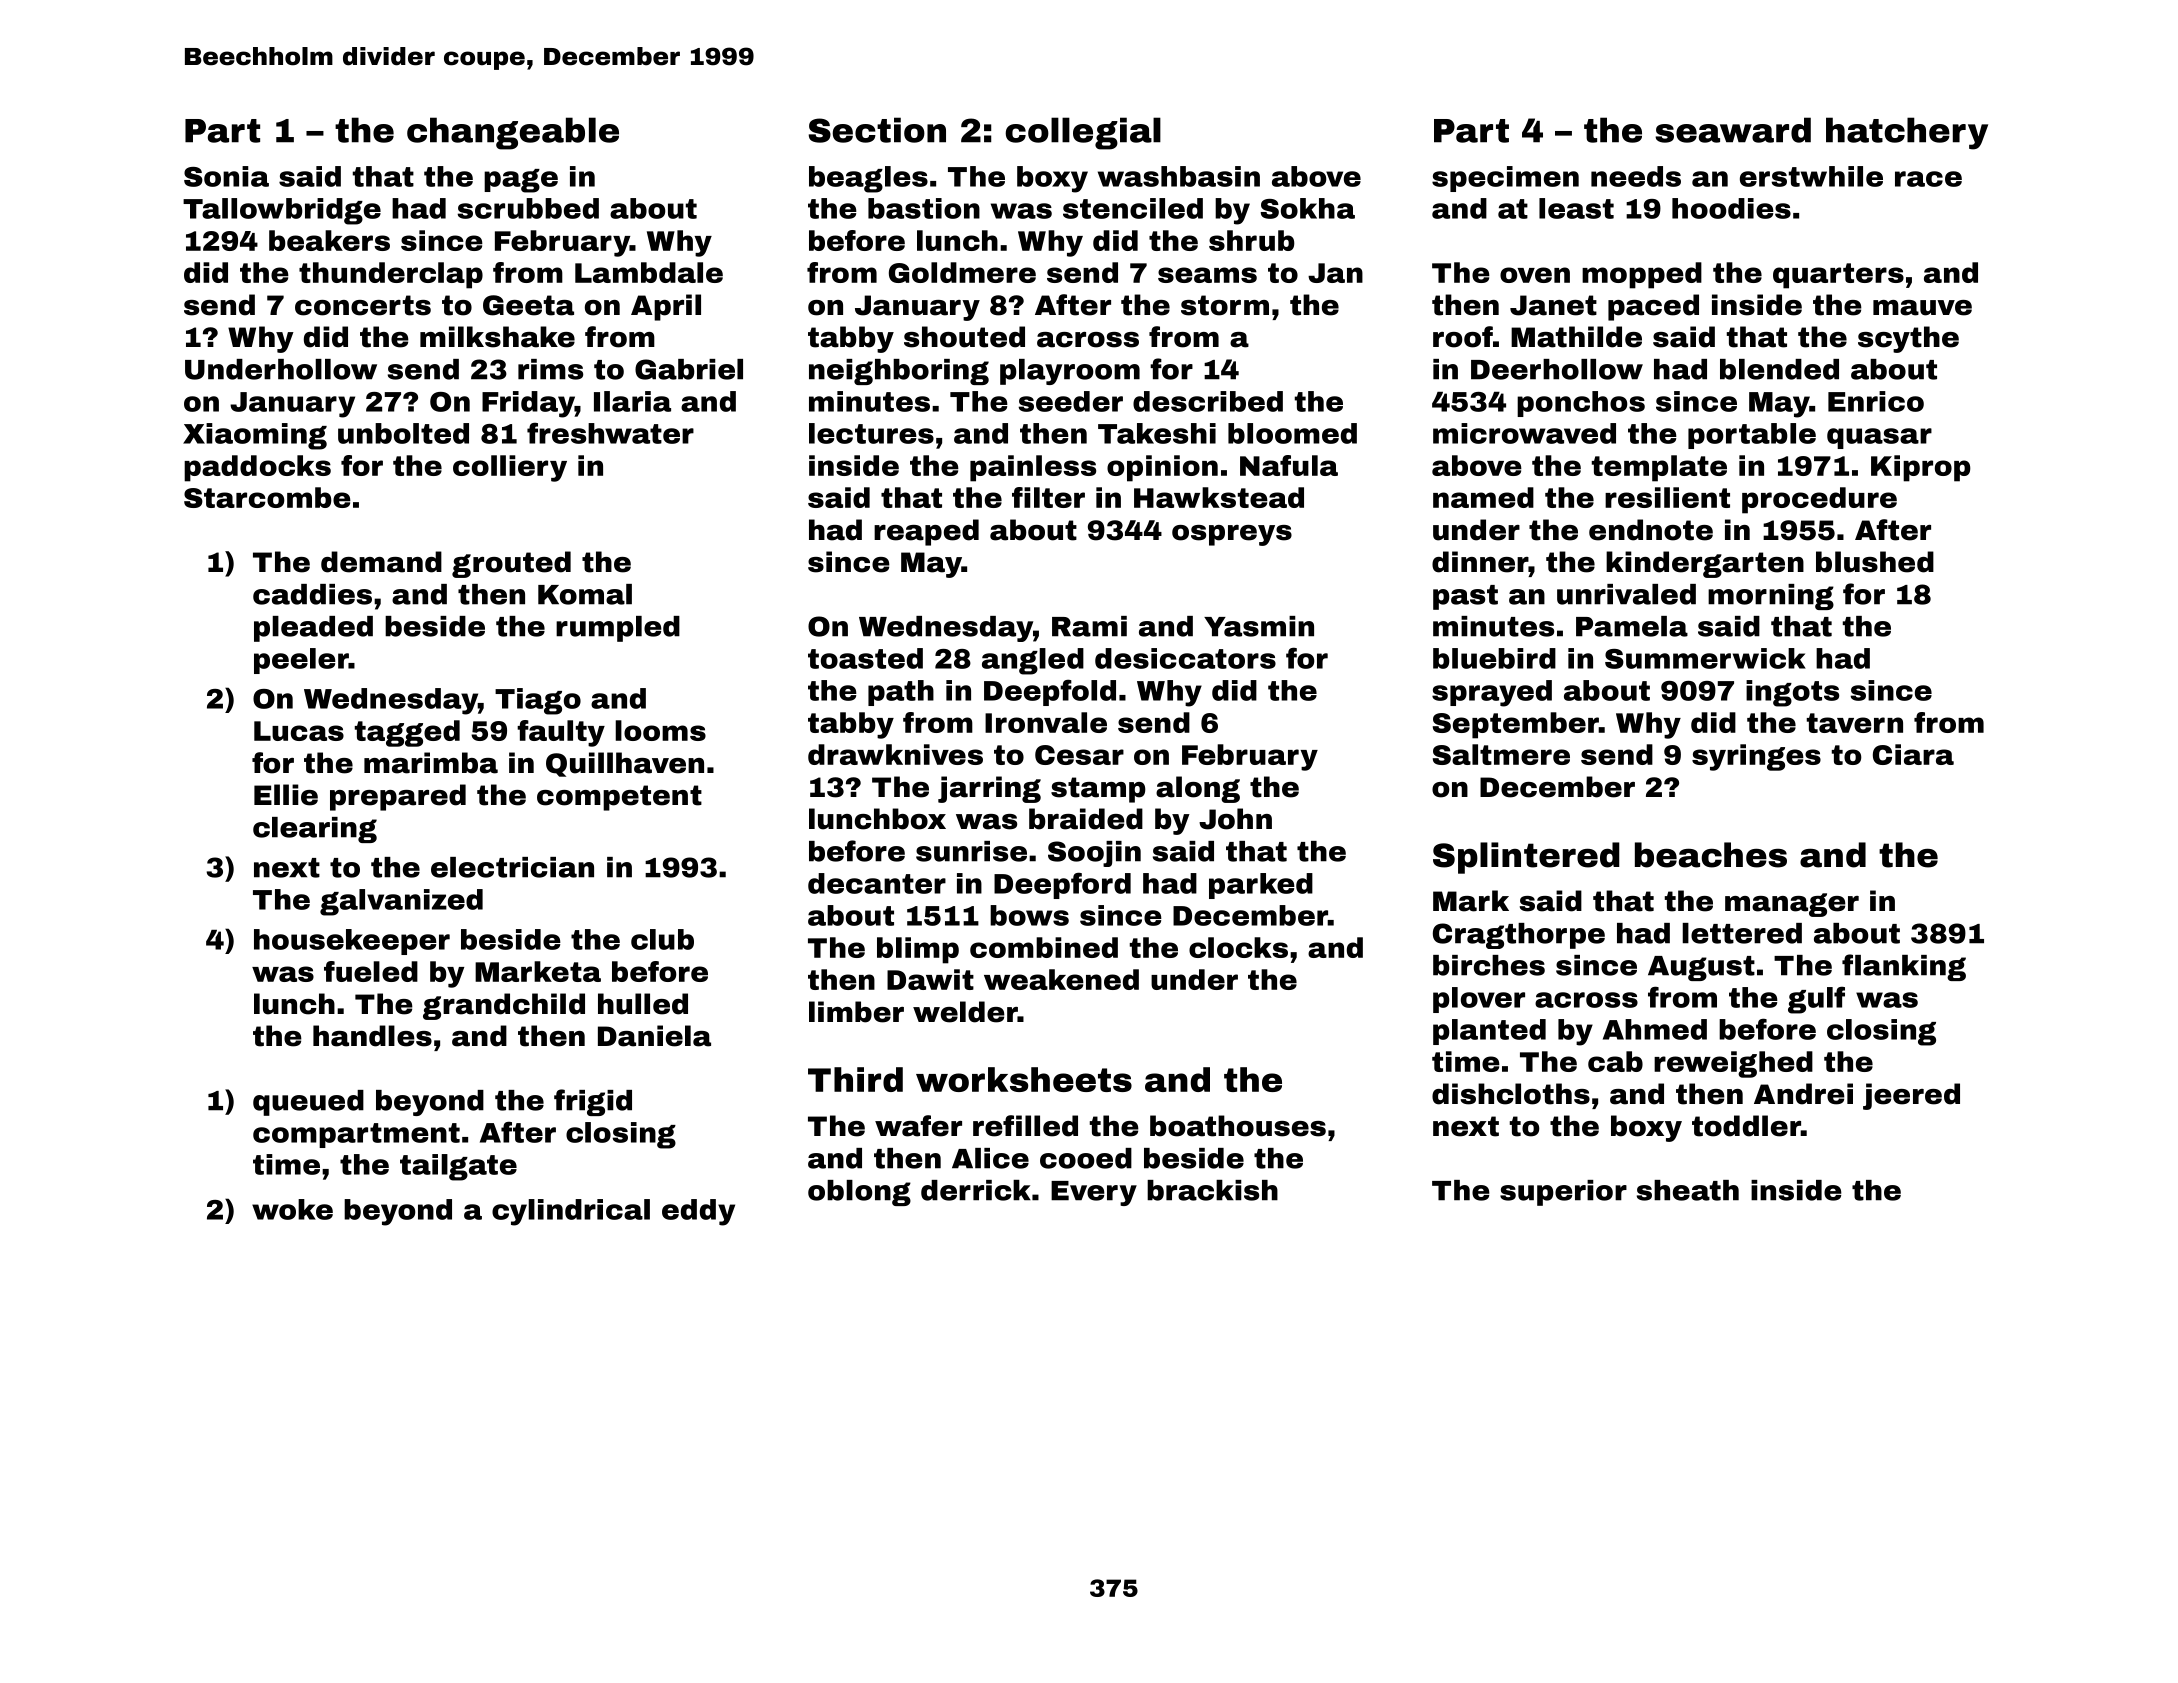 The height and width of the document is (1683, 2178). Describe the element at coordinates (292, 1209) in the document. I see `woke` at that location.
